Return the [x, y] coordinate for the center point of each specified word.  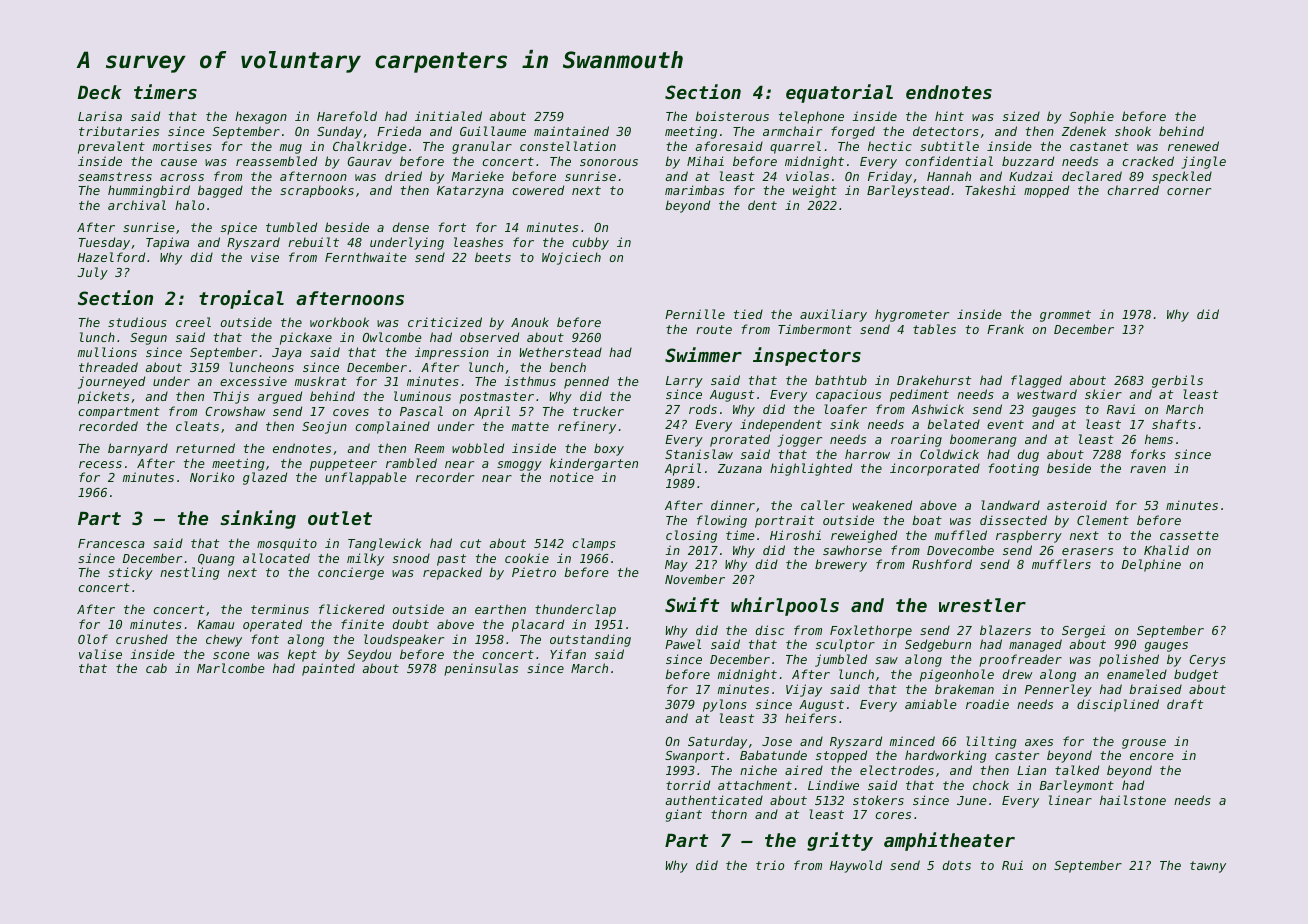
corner [1189, 191]
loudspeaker [404, 640]
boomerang [983, 440]
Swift [692, 604]
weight [815, 191]
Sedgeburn [938, 645]
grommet [1065, 316]
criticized [445, 322]
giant [684, 815]
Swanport [695, 757]
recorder [445, 477]
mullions [107, 352]
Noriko [212, 477]
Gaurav [370, 161]
